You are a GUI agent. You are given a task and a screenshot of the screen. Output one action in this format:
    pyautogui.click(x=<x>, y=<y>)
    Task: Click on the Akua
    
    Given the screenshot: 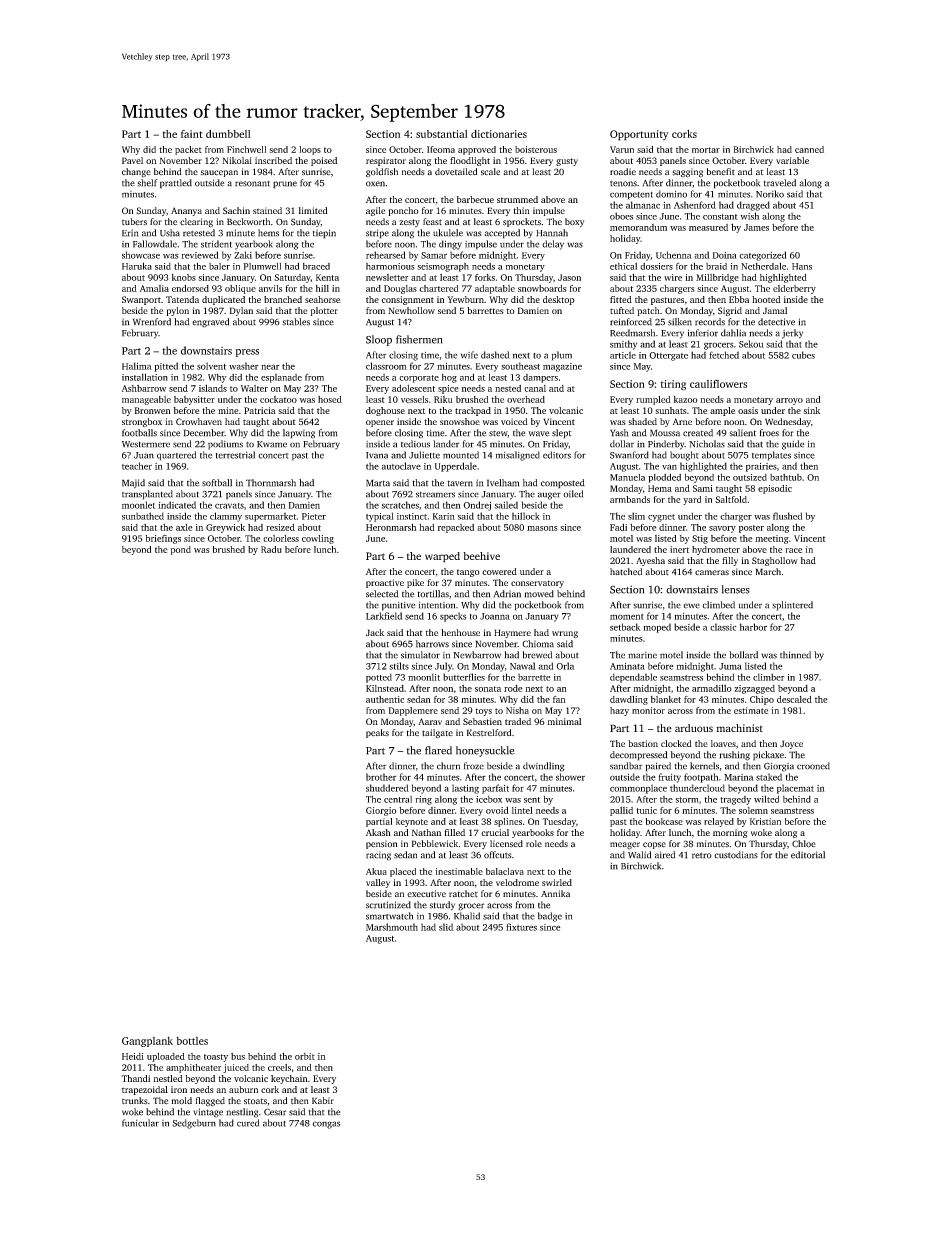 What is the action you would take?
    pyautogui.click(x=376, y=871)
